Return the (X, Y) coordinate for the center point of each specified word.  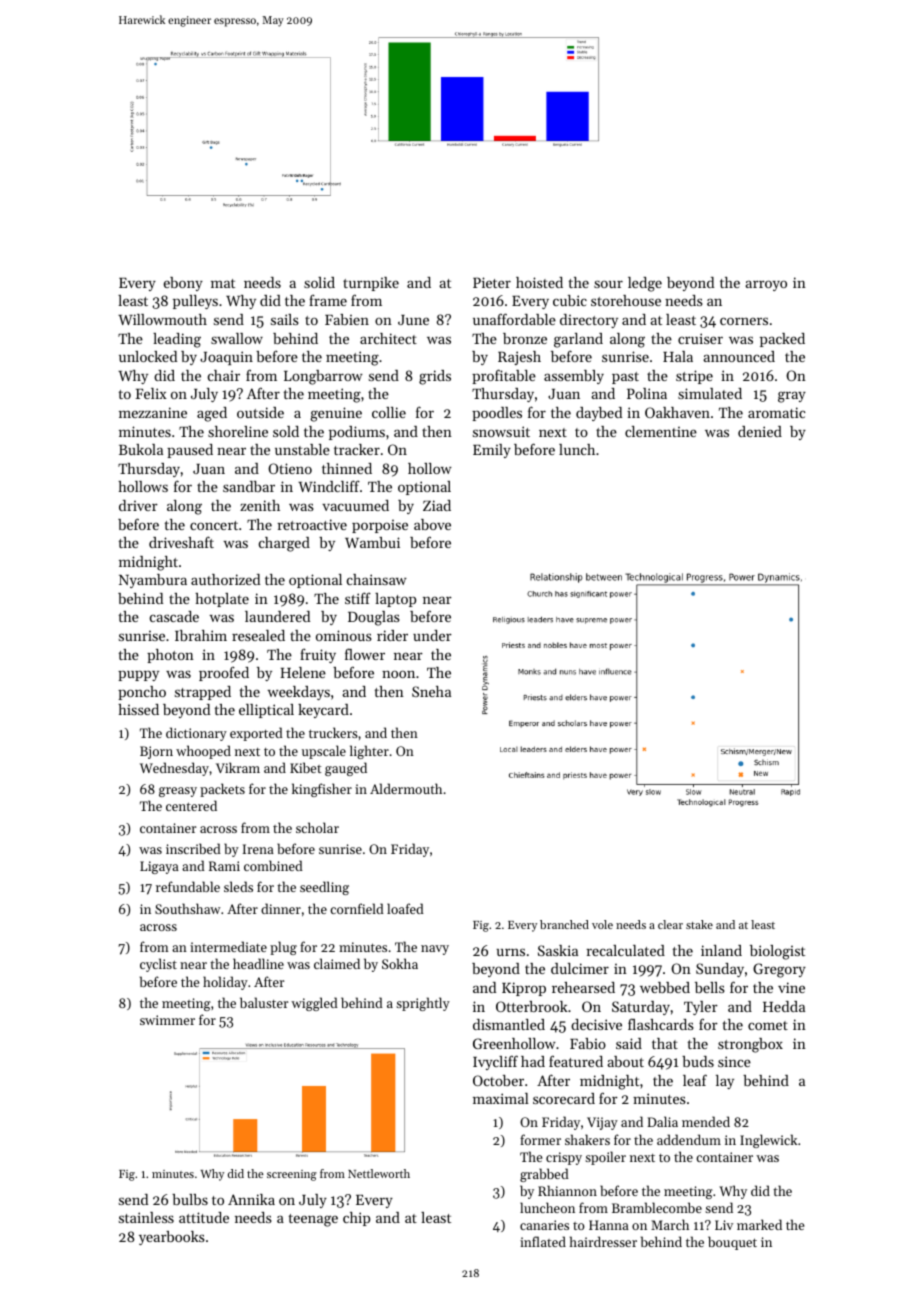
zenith (260, 505)
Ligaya (159, 867)
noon (398, 674)
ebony (183, 284)
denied (760, 431)
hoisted (539, 282)
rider (392, 635)
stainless (146, 1217)
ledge (645, 284)
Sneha (431, 691)
